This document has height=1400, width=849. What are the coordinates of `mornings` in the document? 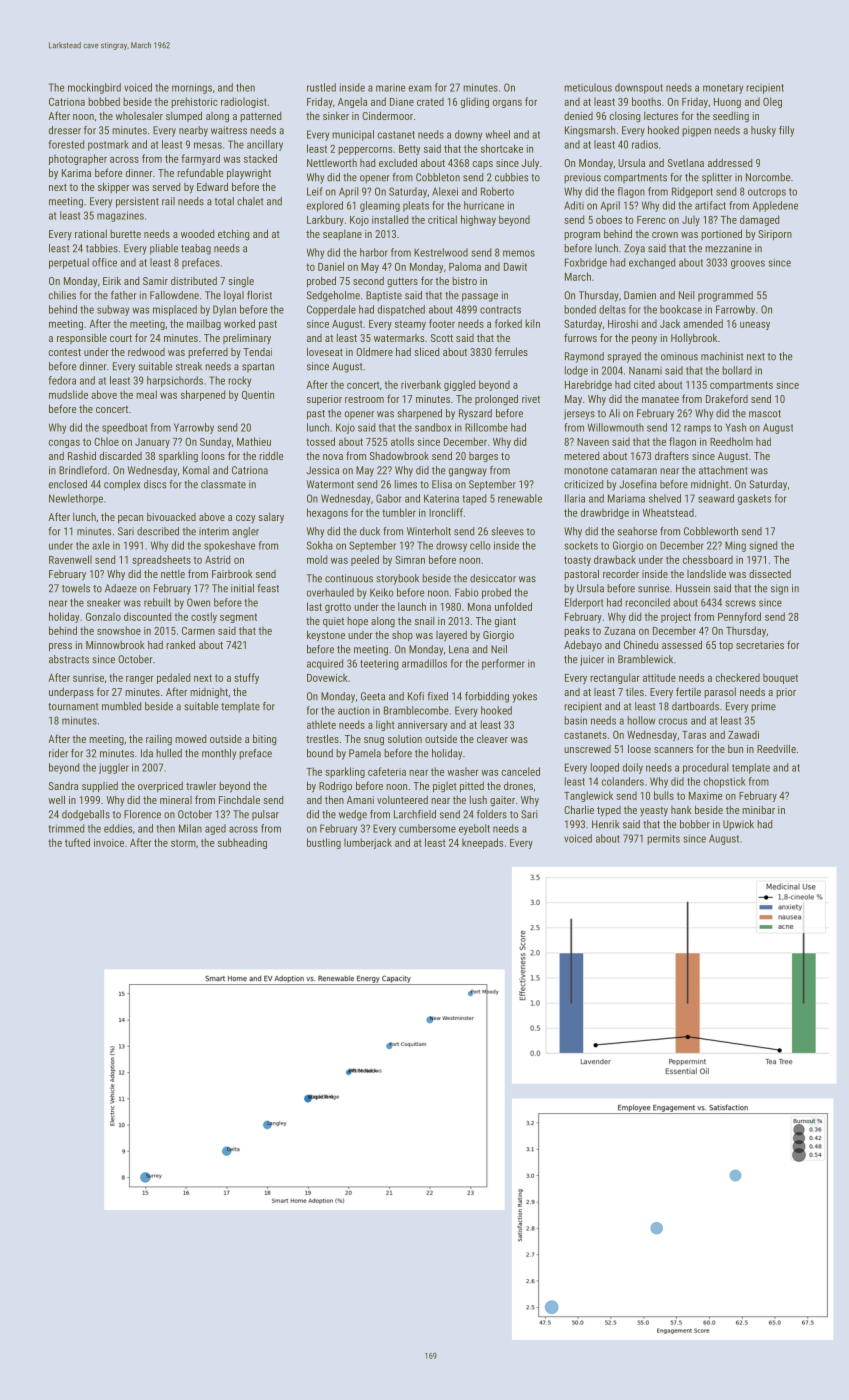 It's located at (192, 88).
